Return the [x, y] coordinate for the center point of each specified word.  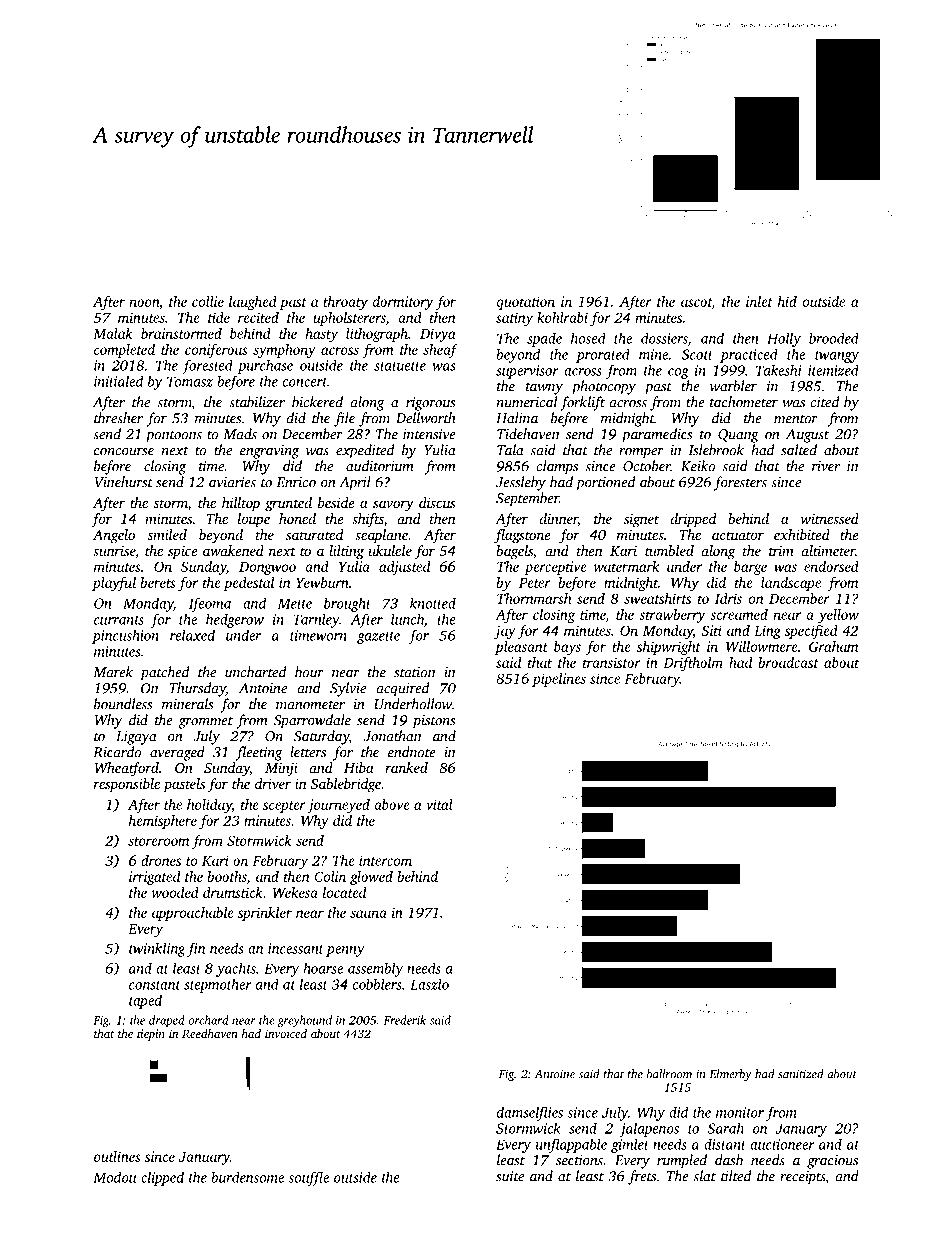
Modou [114, 1177]
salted [799, 450]
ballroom [669, 1074]
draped [167, 1021]
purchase [265, 367]
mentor [796, 419]
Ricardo [117, 752]
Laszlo [429, 984]
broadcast [788, 662]
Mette [295, 604]
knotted [433, 603]
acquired [402, 689]
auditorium [380, 466]
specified [811, 632]
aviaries [232, 482]
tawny [544, 389]
